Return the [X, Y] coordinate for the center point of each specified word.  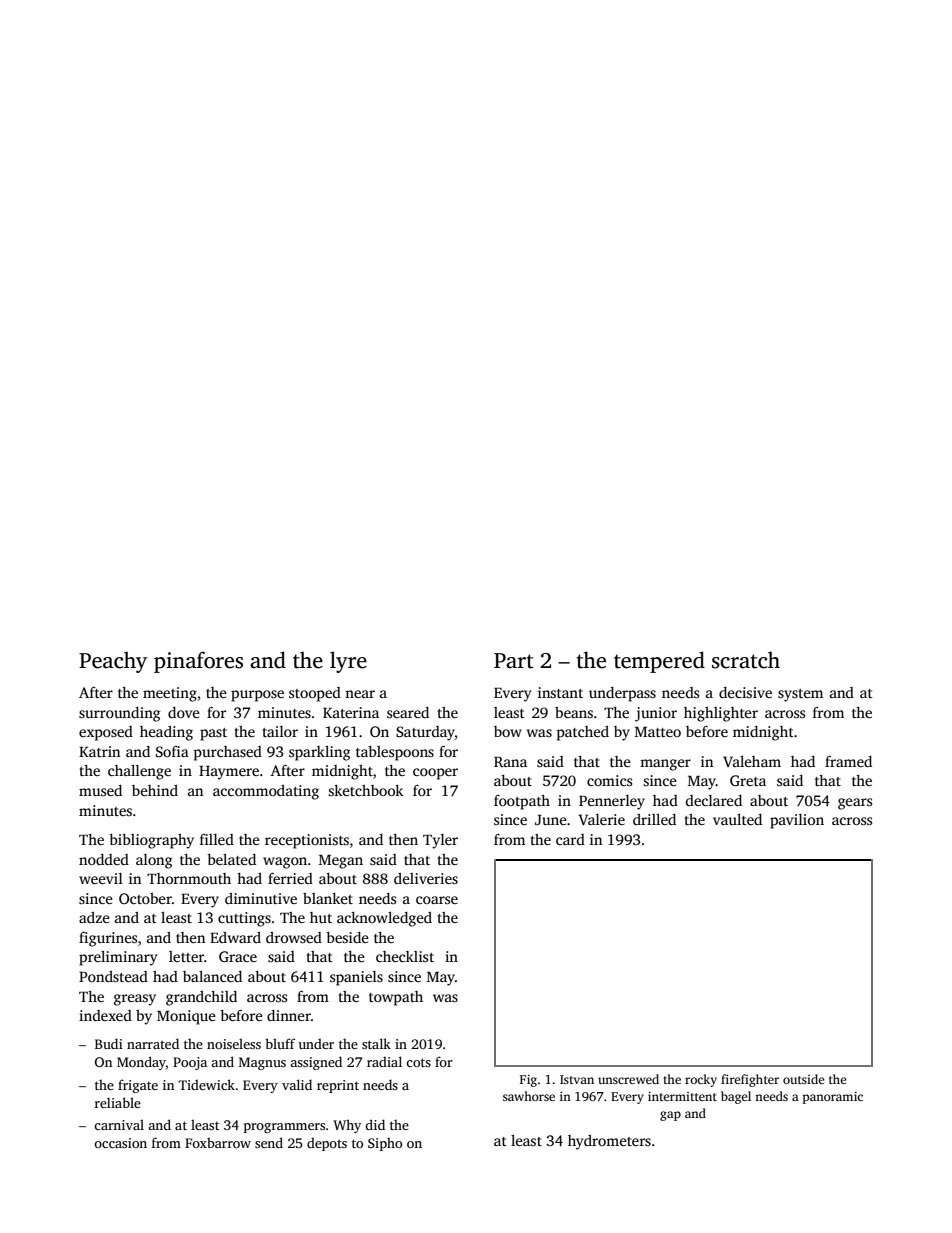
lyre [348, 662]
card [570, 839]
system [800, 695]
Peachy [113, 662]
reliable [118, 1102]
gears [855, 804]
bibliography [151, 841]
